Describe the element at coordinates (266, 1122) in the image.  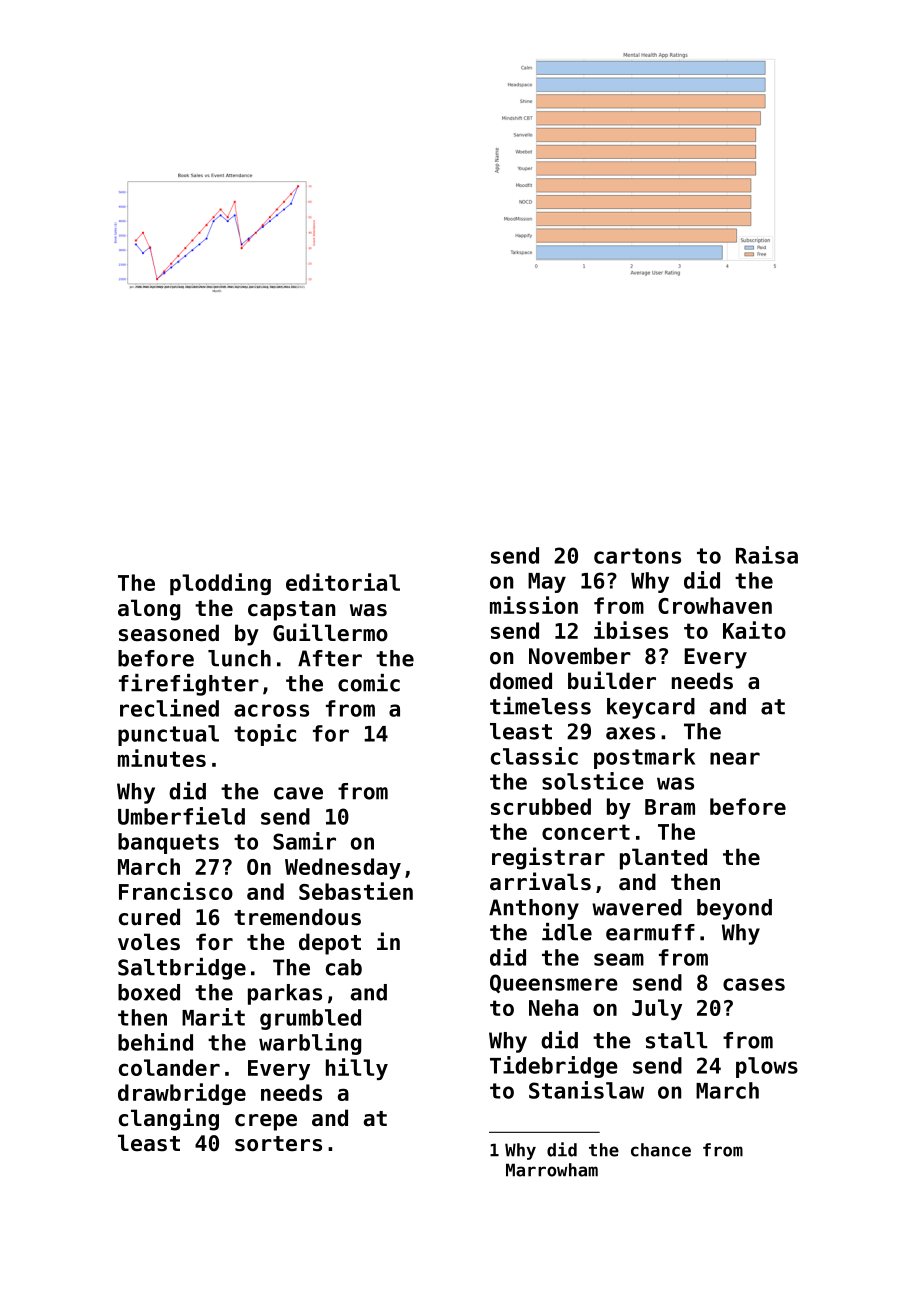
I see `crepe` at that location.
